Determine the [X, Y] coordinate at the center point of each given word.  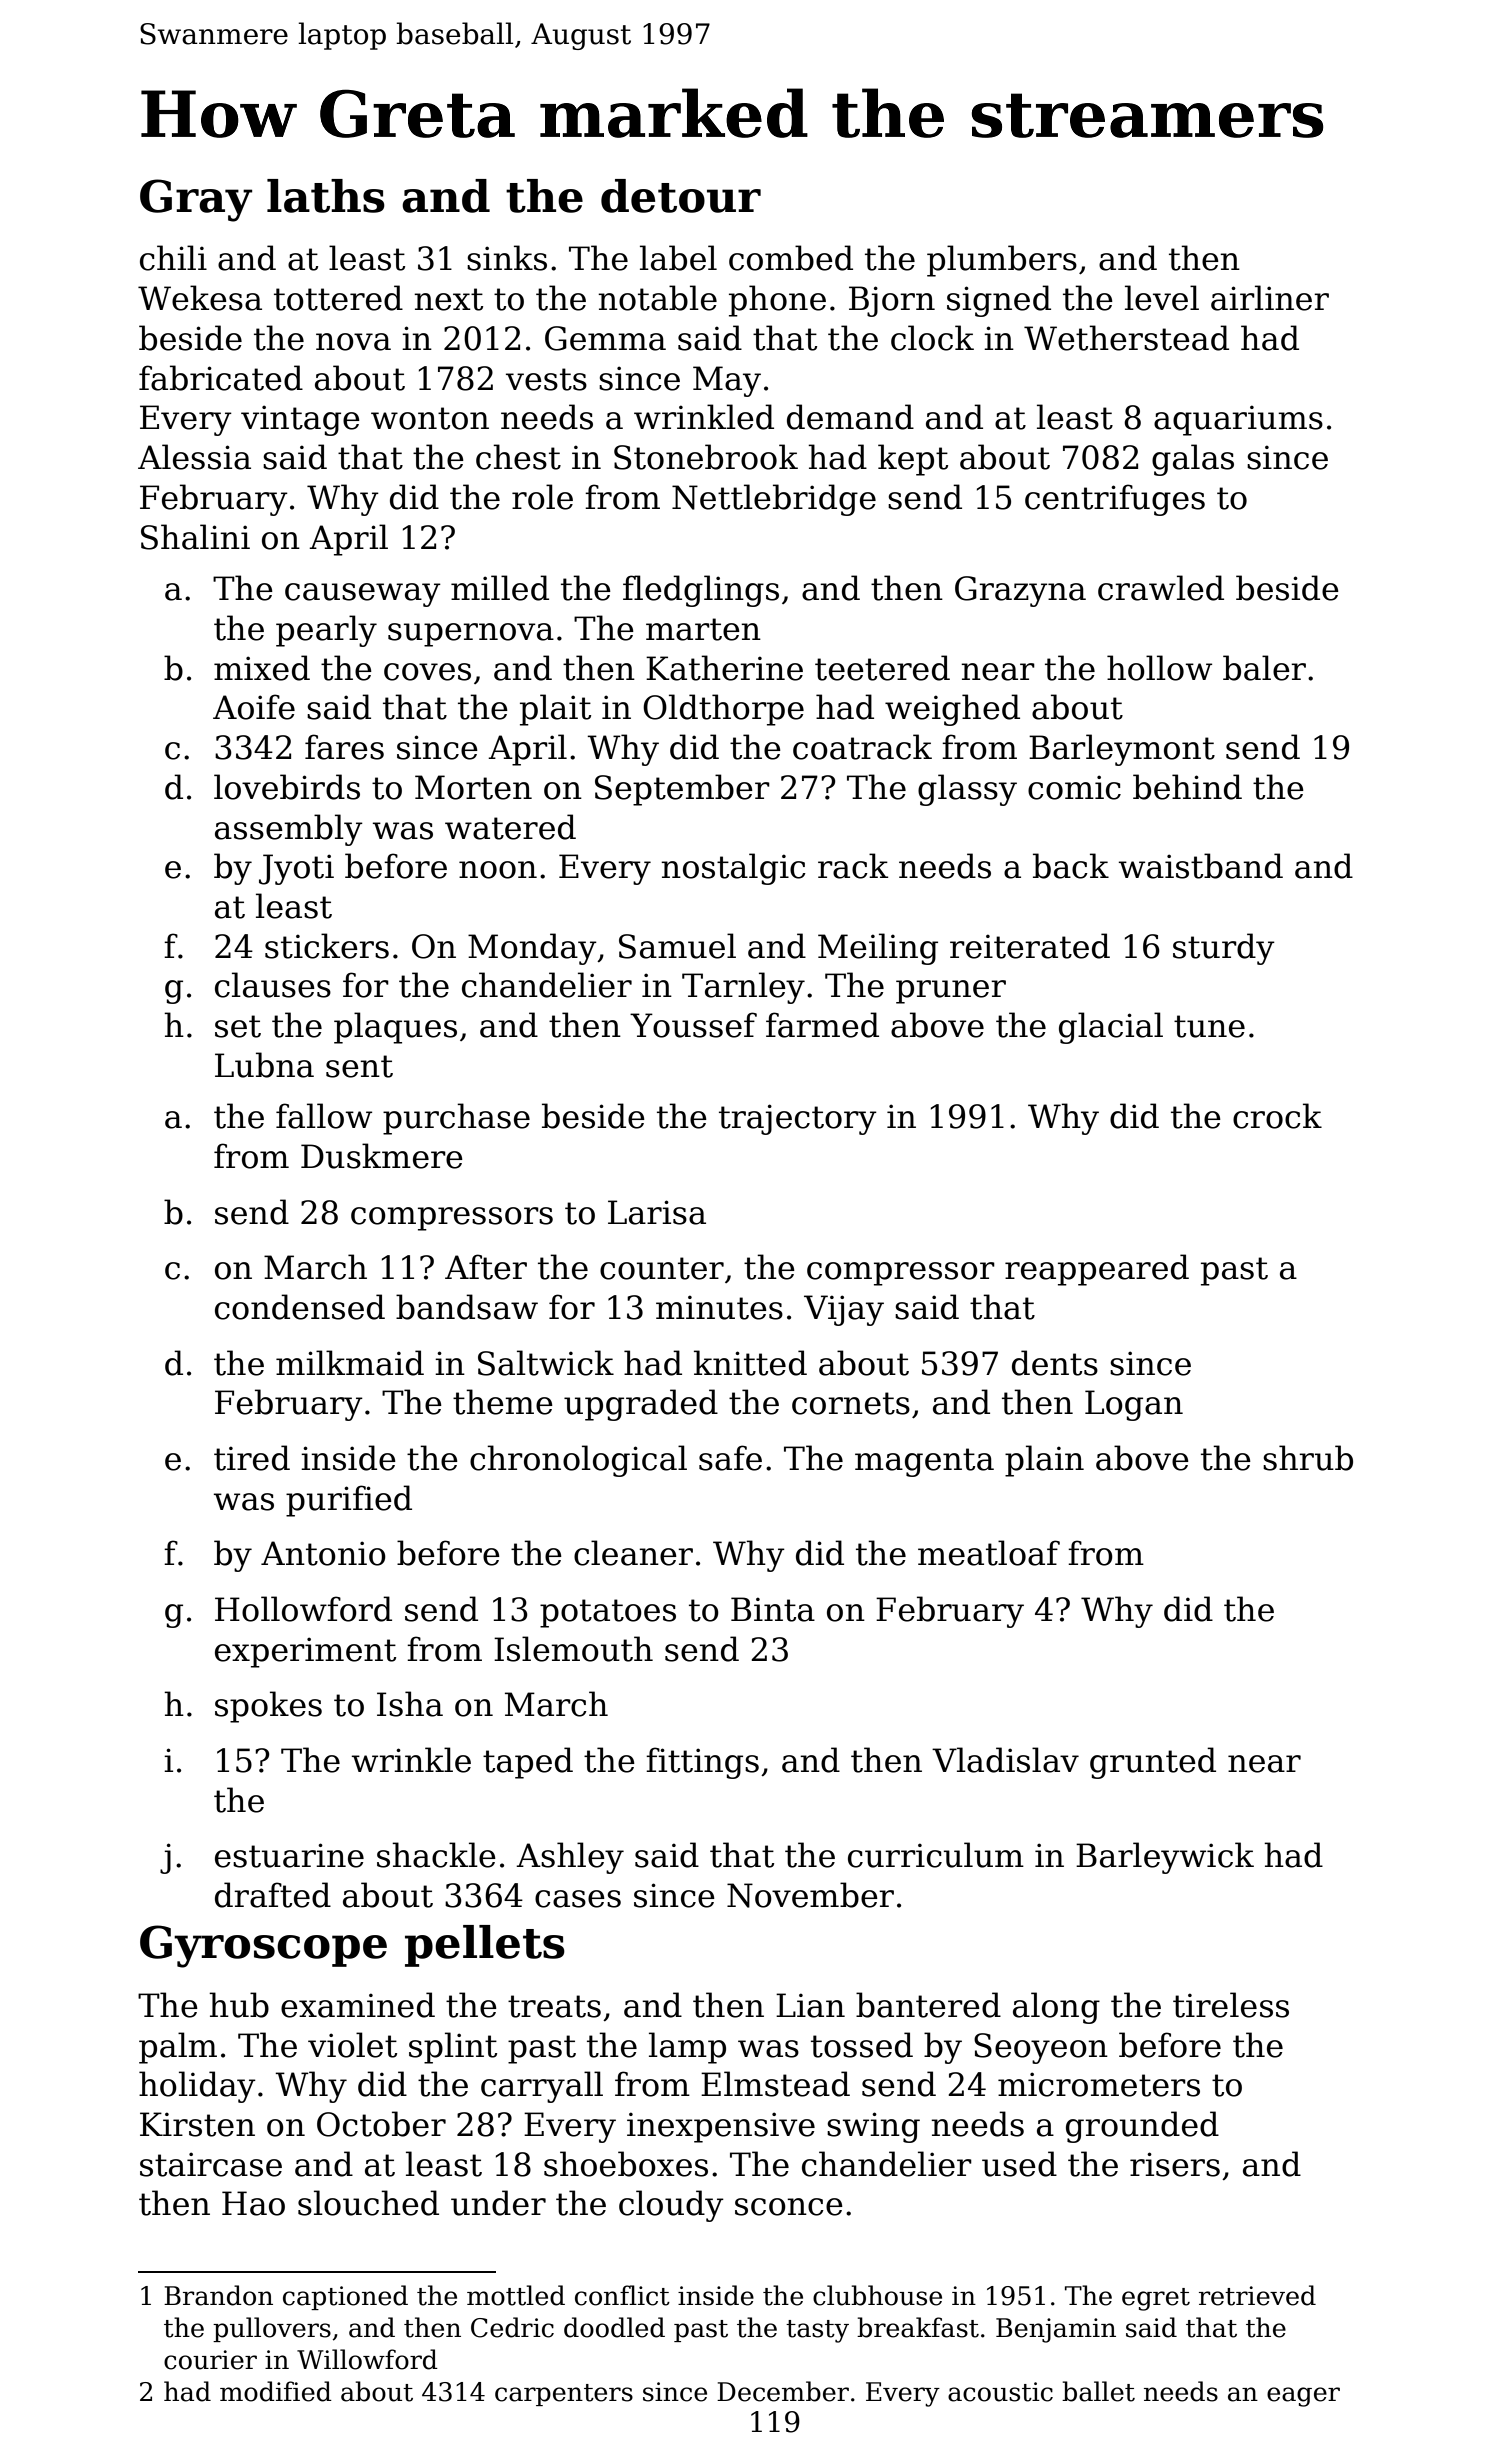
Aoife [254, 707]
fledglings [701, 591]
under [498, 2203]
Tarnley [743, 988]
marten [703, 629]
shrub [1308, 1458]
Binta [773, 1609]
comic [1074, 787]
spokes [268, 1707]
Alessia [194, 457]
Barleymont [1122, 750]
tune [1209, 1026]
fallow [324, 1116]
